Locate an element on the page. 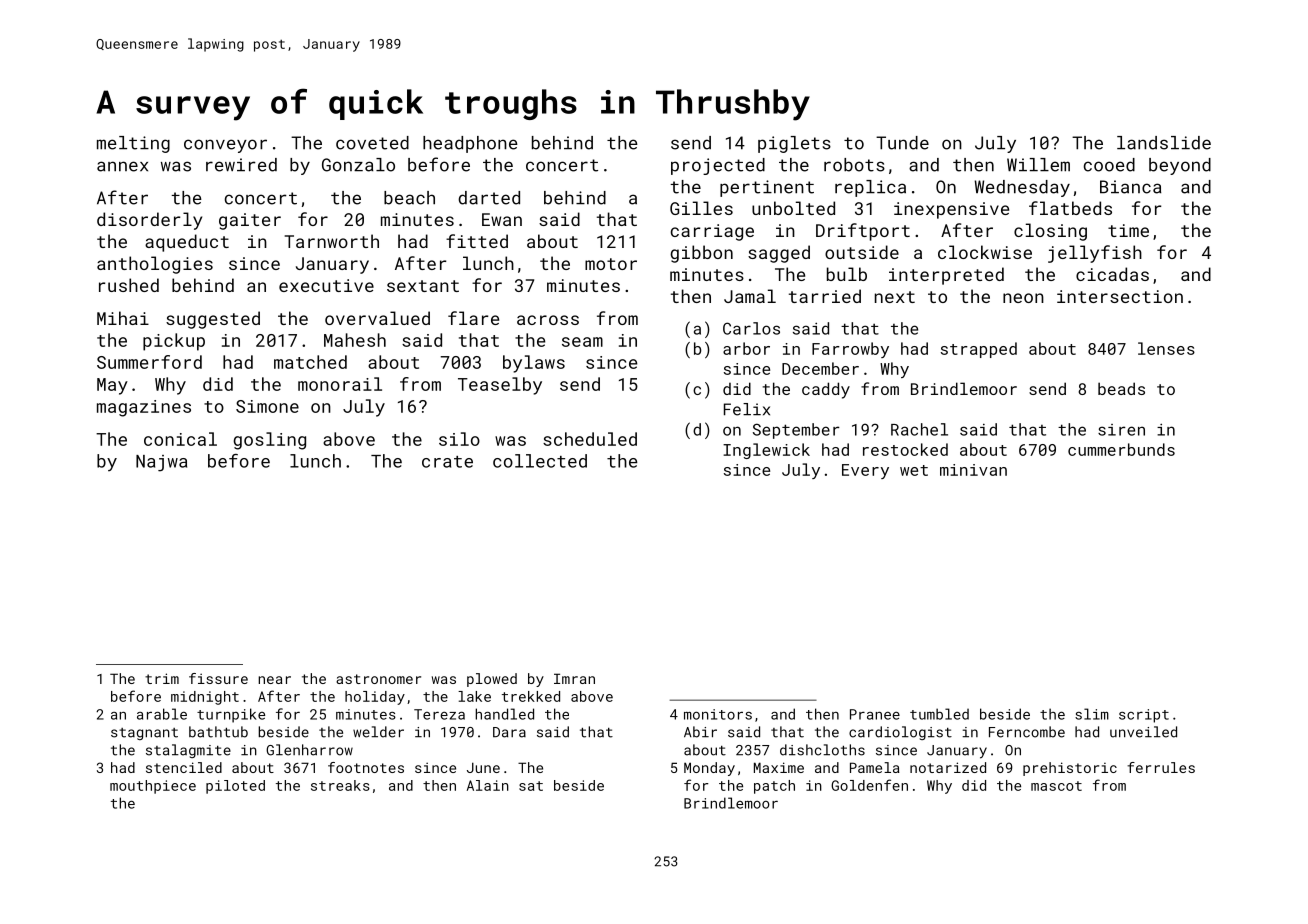 This page has width=1308, height=924. Tunde is located at coordinates (902, 143).
